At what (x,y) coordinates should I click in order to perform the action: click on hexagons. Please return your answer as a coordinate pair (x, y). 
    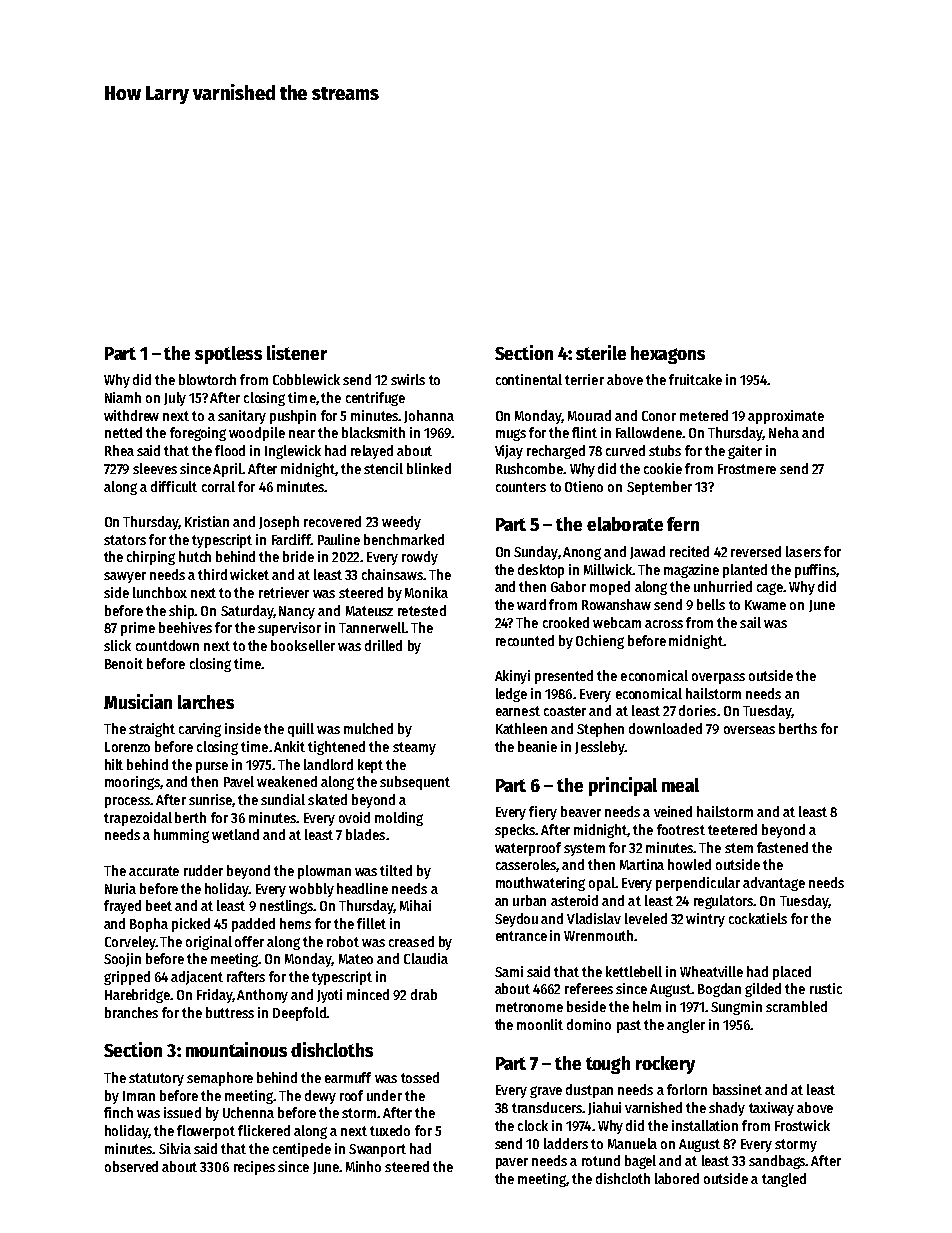
    Looking at the image, I should click on (668, 355).
